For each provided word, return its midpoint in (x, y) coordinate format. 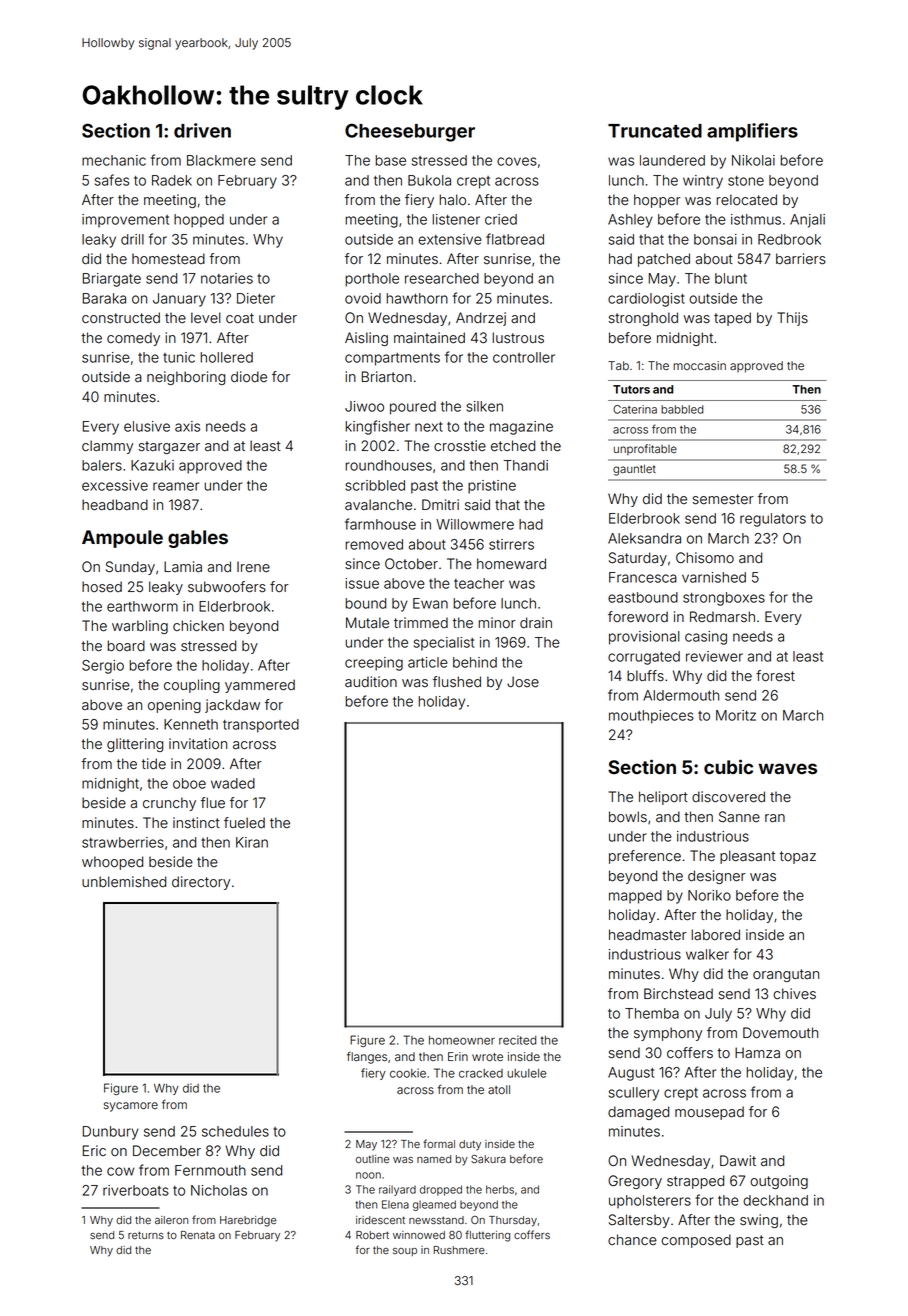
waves (788, 768)
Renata (198, 1235)
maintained (429, 338)
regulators (773, 520)
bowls (628, 817)
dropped (441, 1190)
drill (132, 239)
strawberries (123, 842)
